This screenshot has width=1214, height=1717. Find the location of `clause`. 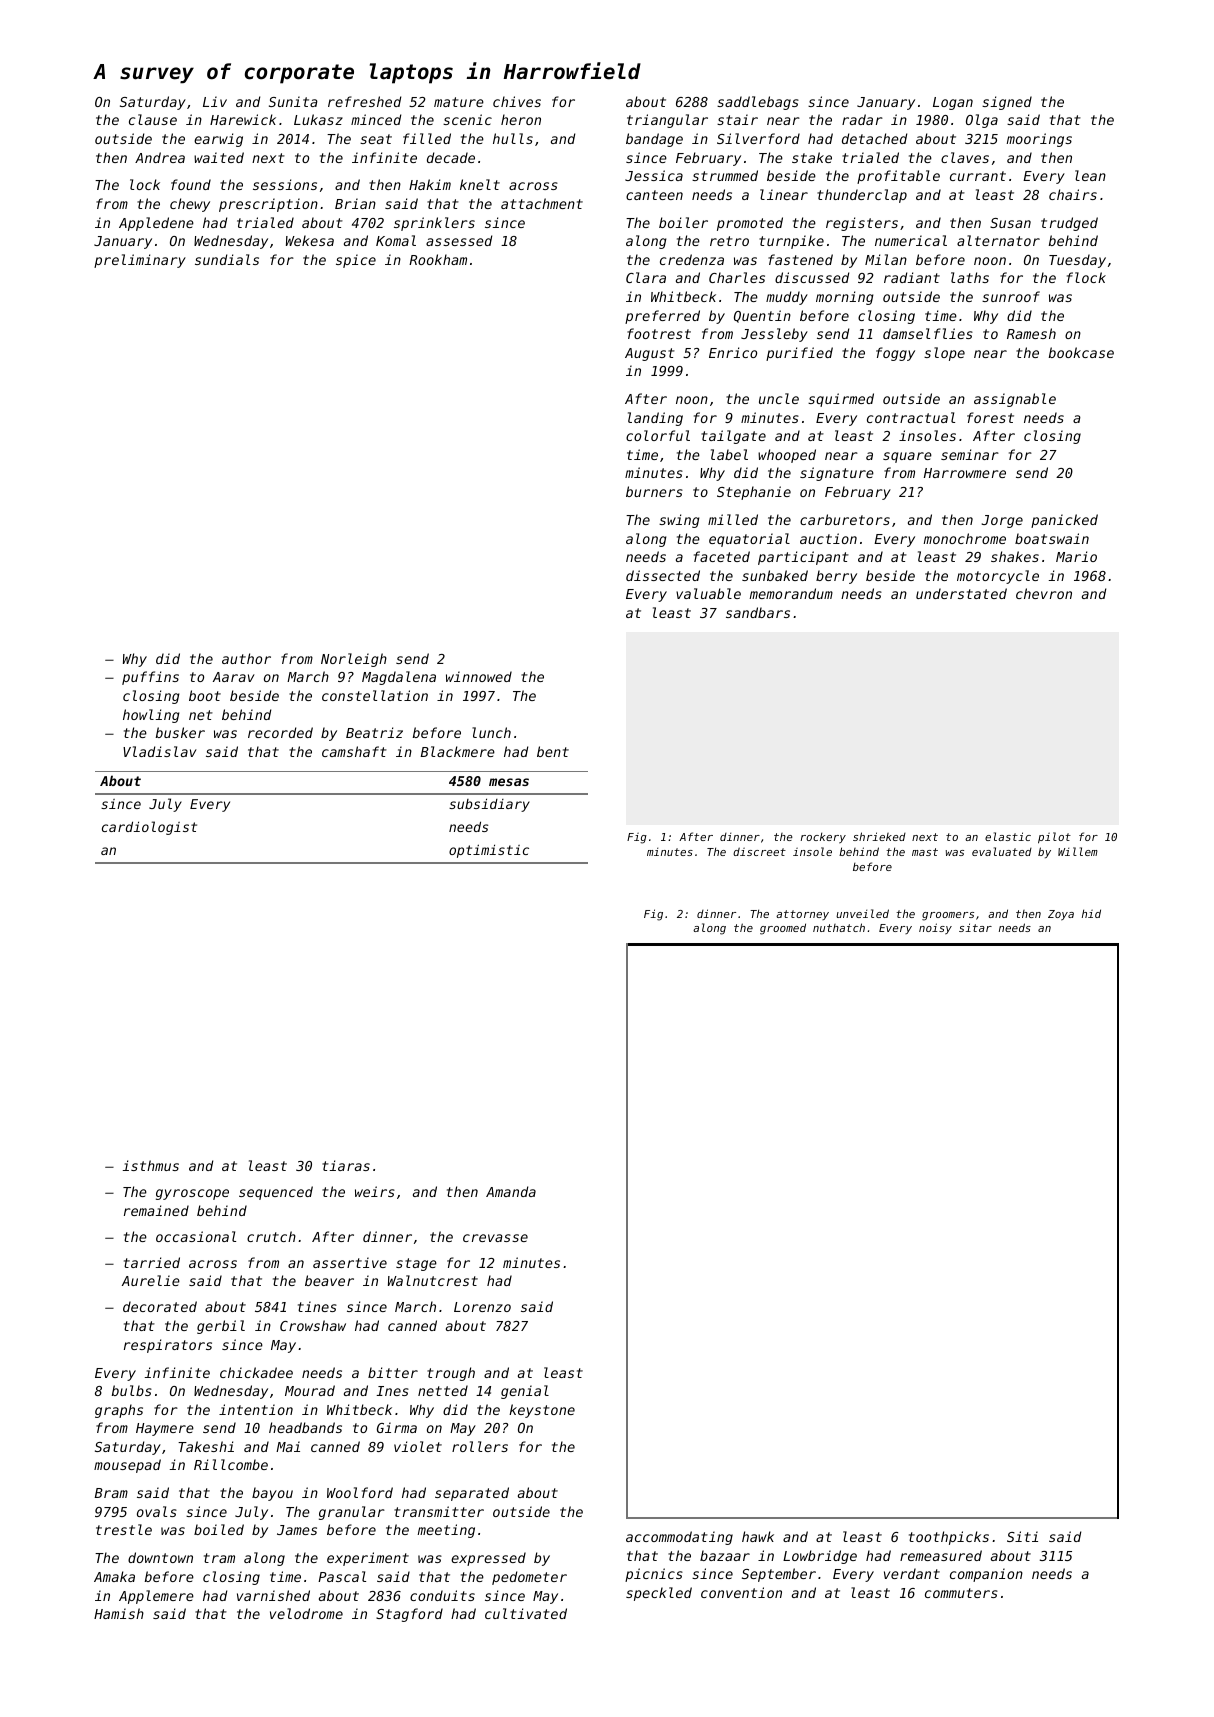

clause is located at coordinates (153, 119).
